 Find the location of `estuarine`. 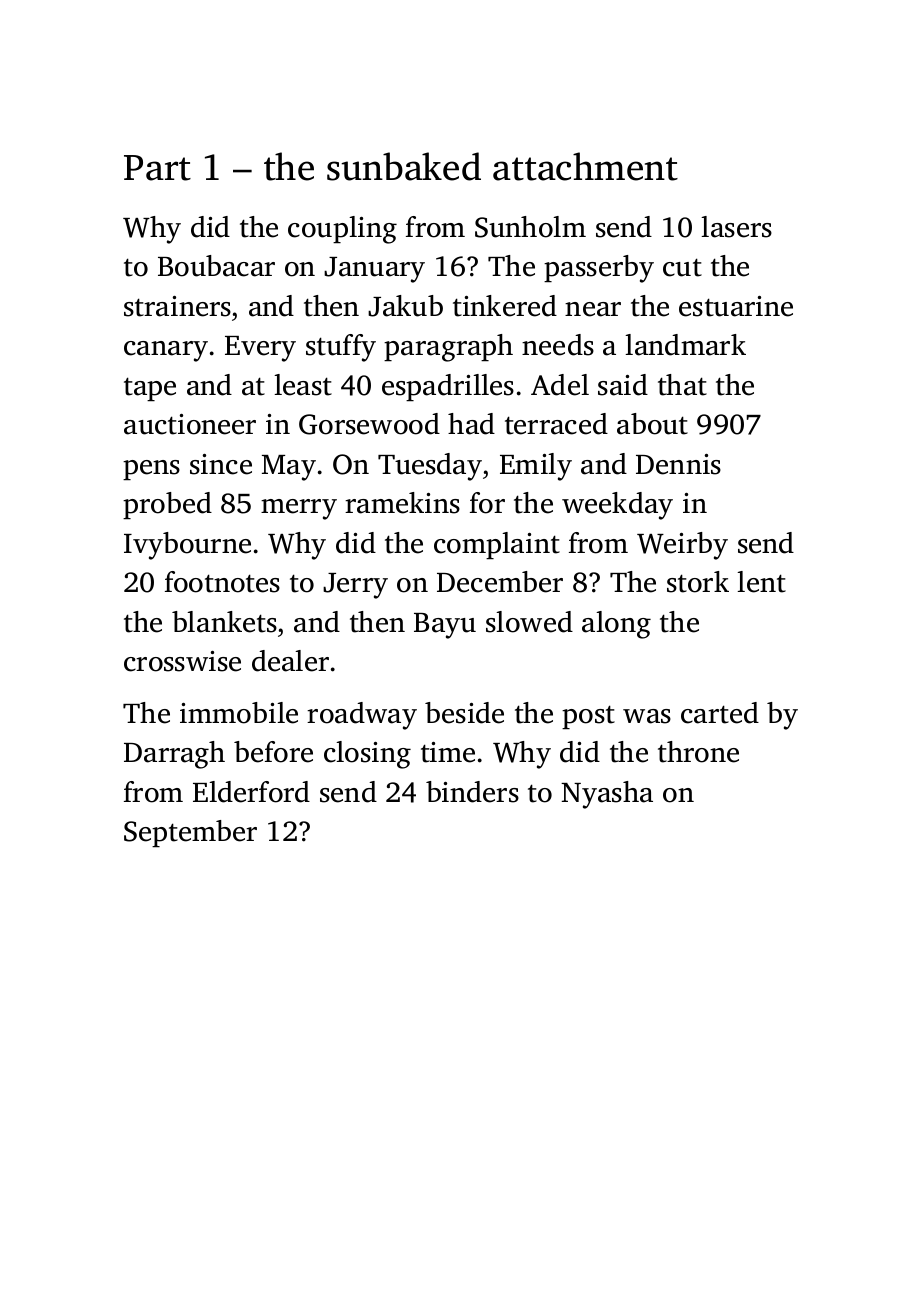

estuarine is located at coordinates (736, 306).
